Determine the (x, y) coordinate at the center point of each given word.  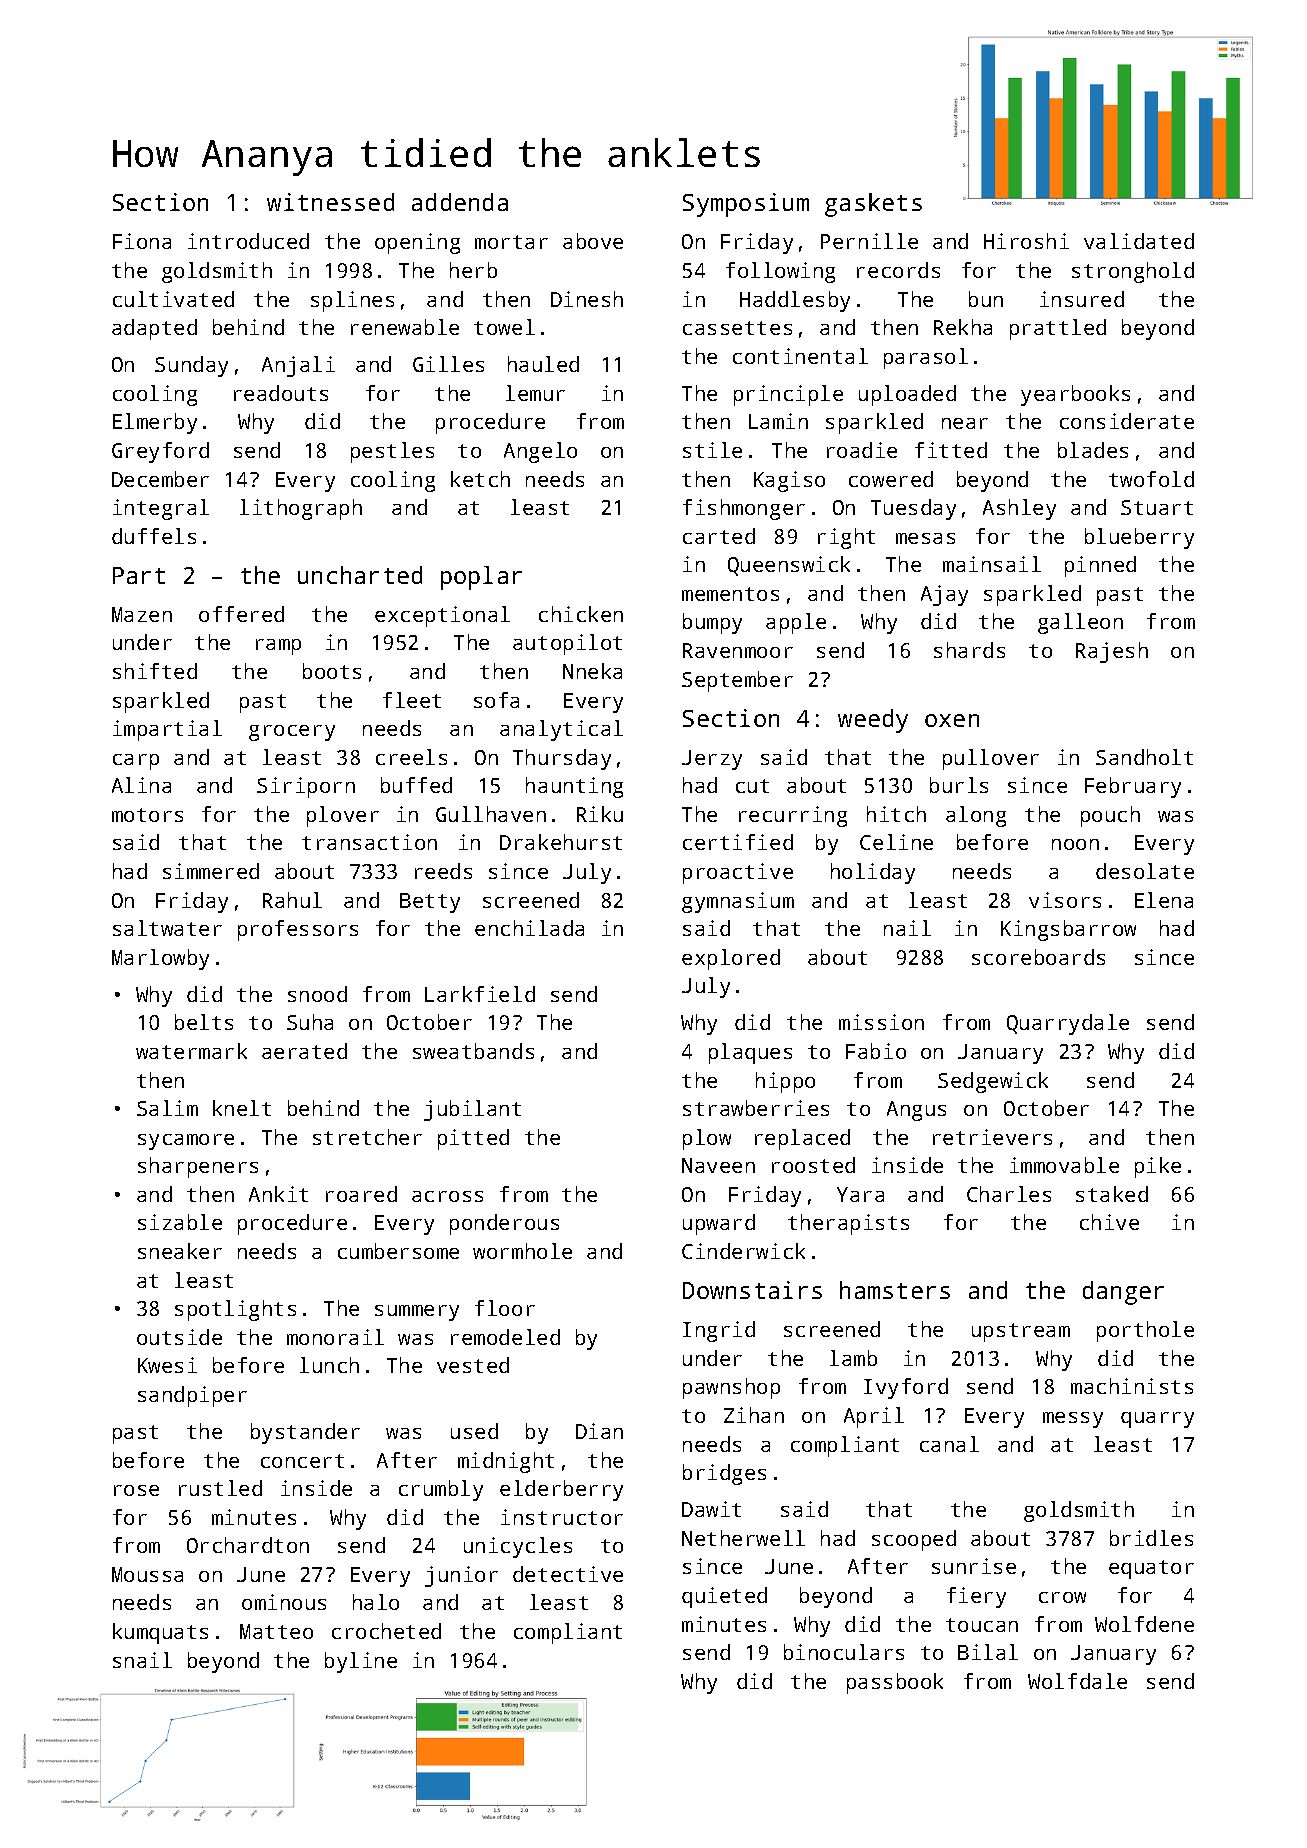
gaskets (873, 205)
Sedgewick (993, 1082)
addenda (460, 202)
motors (147, 815)
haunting (574, 787)
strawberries (756, 1108)
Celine (896, 842)
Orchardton (248, 1545)
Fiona (142, 241)
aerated (304, 1051)
